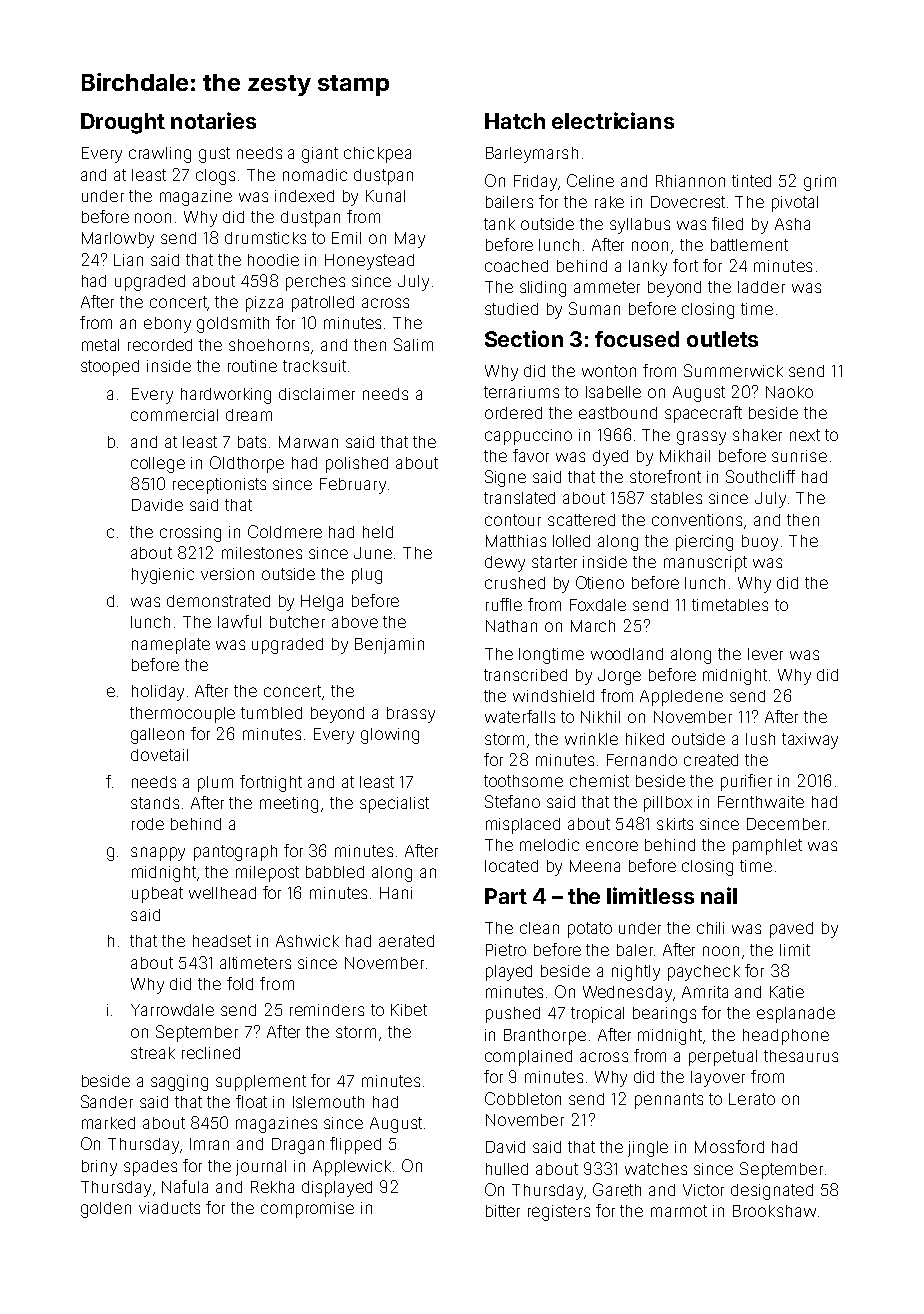 Image resolution: width=924 pixels, height=1314 pixels. I want to click on crushed, so click(515, 583).
